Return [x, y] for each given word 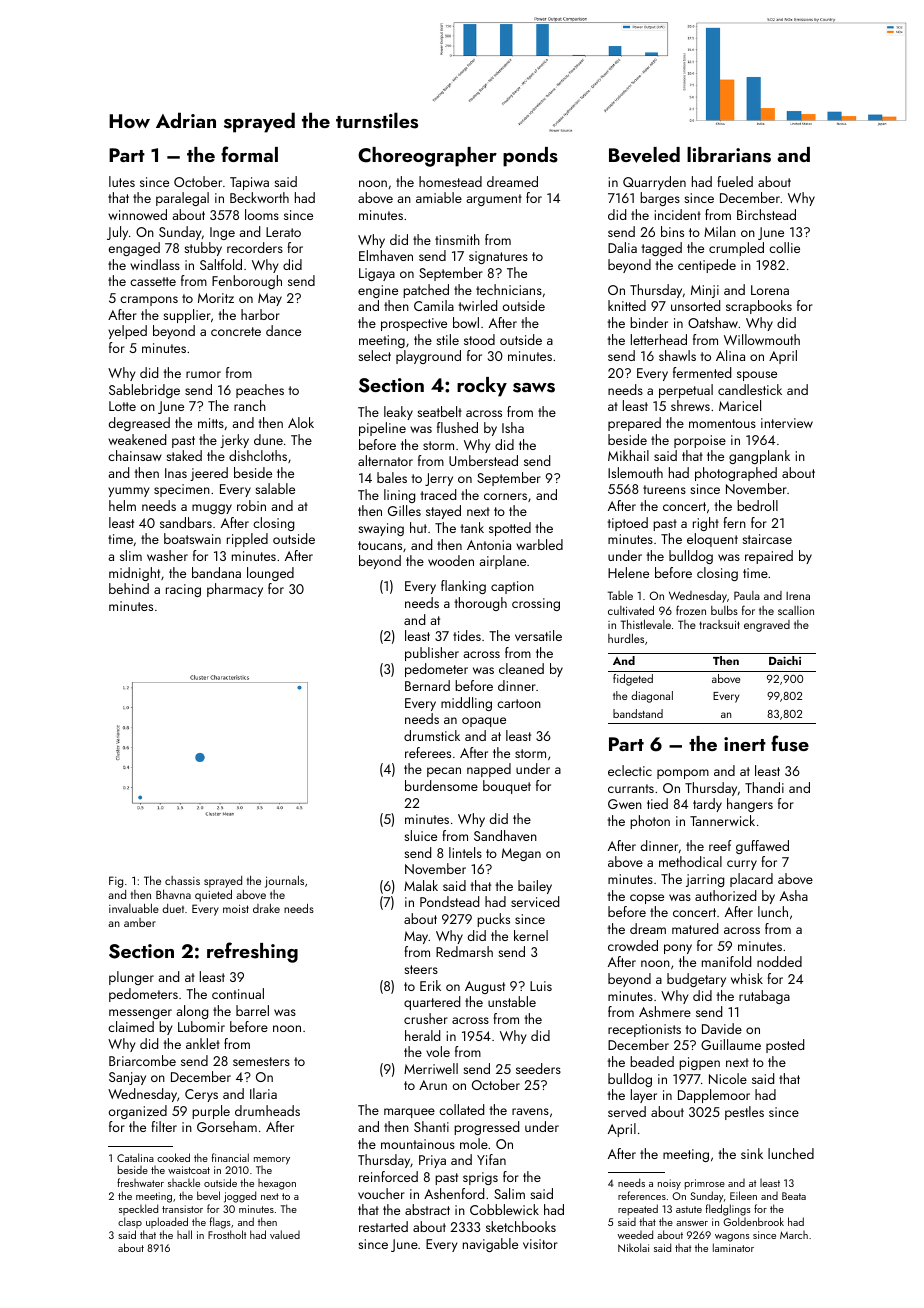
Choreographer [427, 157]
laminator [733, 1247]
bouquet [507, 787]
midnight [134, 574]
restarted [383, 1226]
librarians [729, 155]
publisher [432, 654]
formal [249, 154]
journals [284, 882]
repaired [769, 557]
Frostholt [227, 1234]
